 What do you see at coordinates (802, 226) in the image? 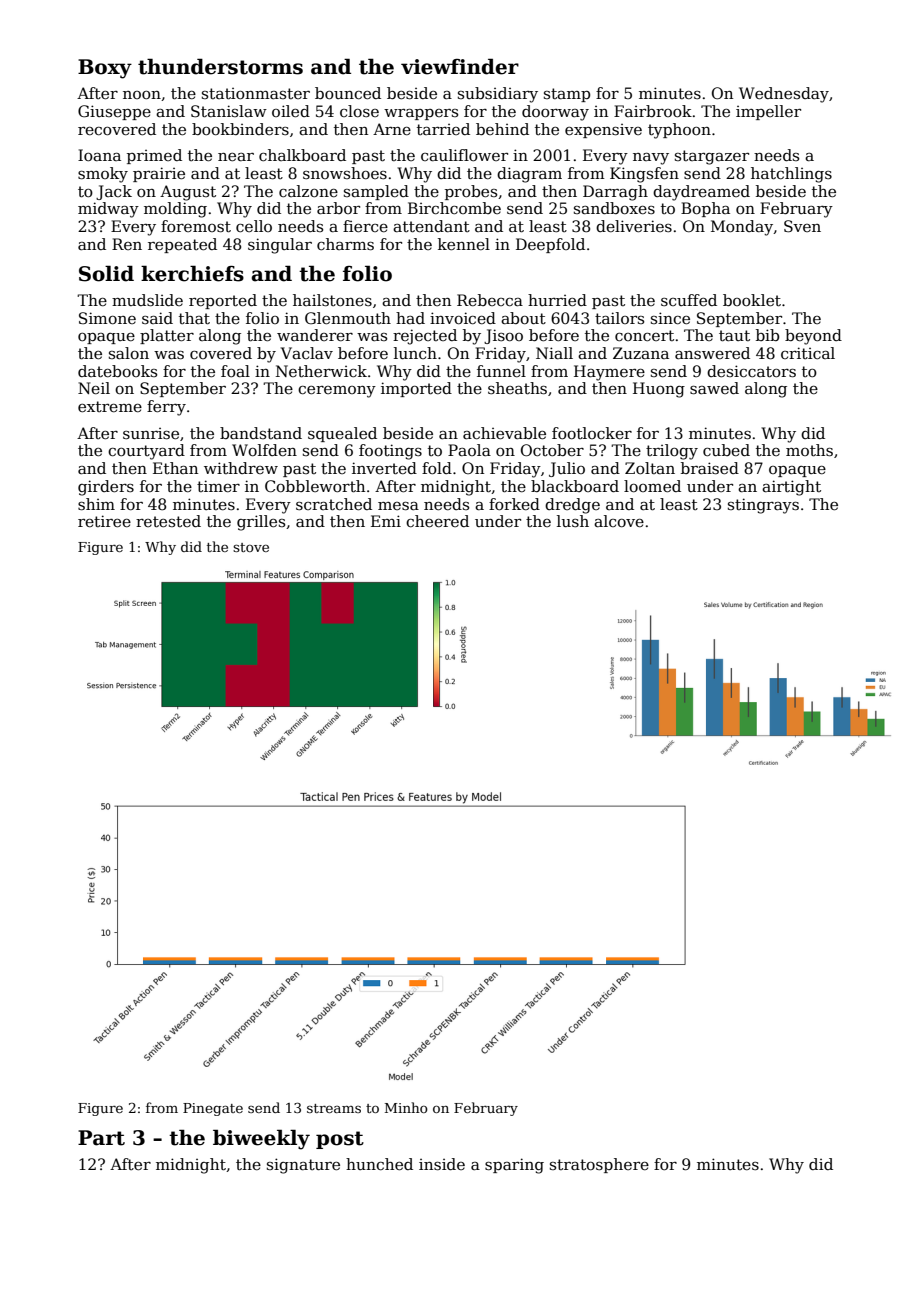
I see `Sven` at bounding box center [802, 226].
